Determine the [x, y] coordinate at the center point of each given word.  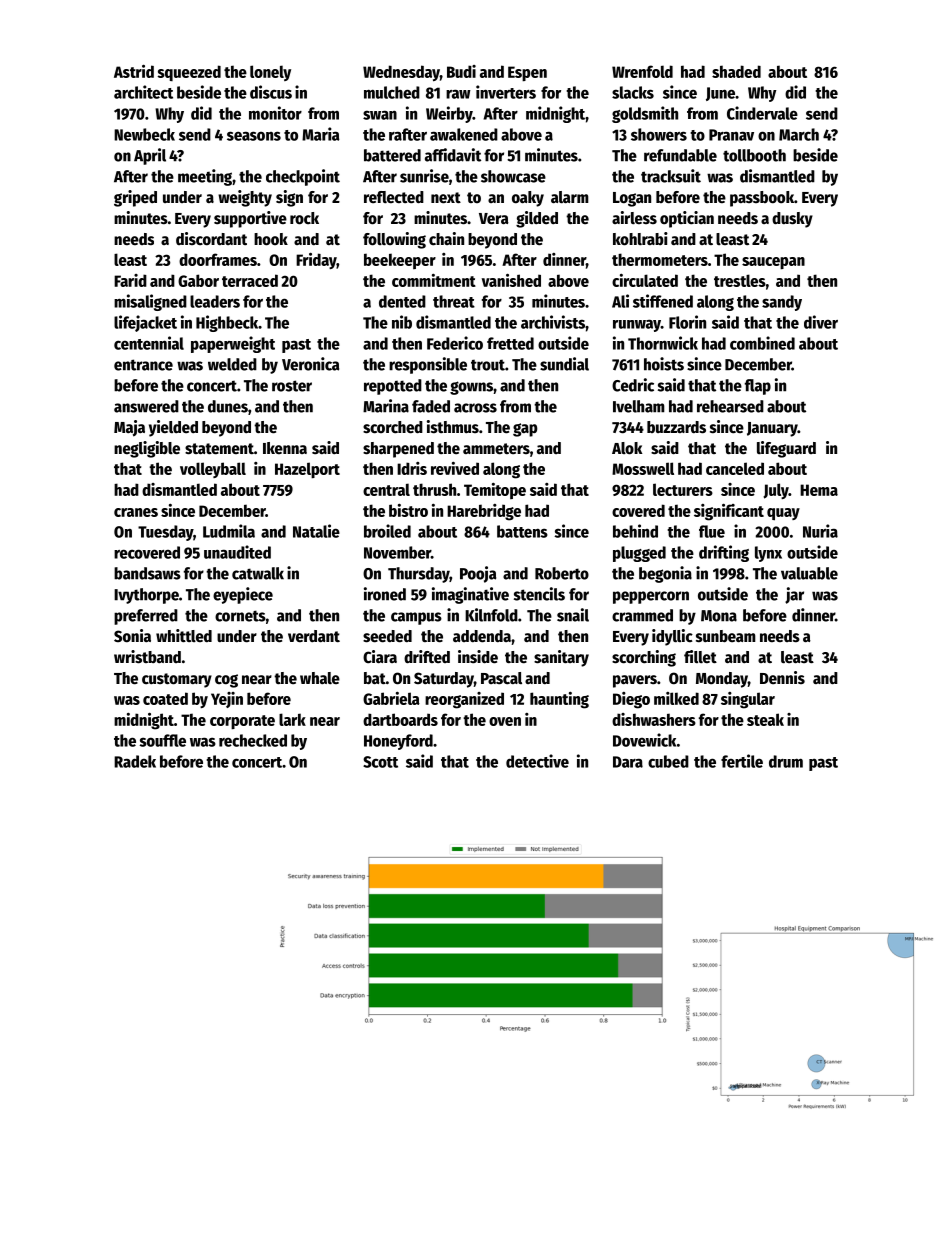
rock [304, 218]
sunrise [424, 176]
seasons [254, 136]
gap [525, 430]
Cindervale [762, 113]
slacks [633, 92]
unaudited [237, 552]
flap [758, 387]
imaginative [470, 595]
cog [226, 681]
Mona [719, 616]
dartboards [400, 719]
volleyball [213, 470]
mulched [392, 92]
